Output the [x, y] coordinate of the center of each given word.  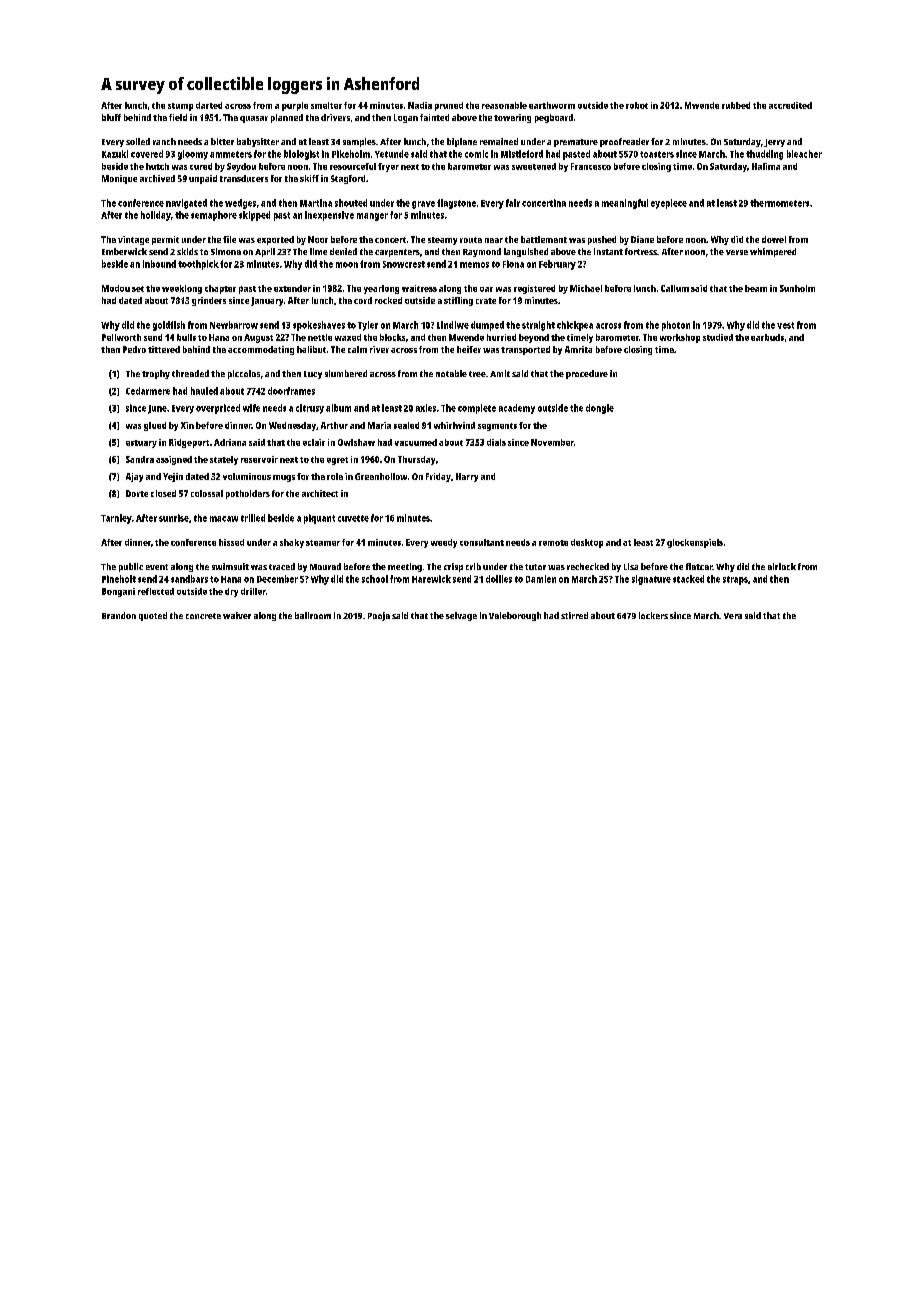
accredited [790, 105]
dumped [487, 326]
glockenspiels [695, 543]
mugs [284, 478]
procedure [587, 374]
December [277, 579]
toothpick [198, 265]
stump [180, 107]
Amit [500, 373]
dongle [600, 409]
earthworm [552, 105]
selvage [461, 616]
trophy [156, 374]
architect [320, 493]
